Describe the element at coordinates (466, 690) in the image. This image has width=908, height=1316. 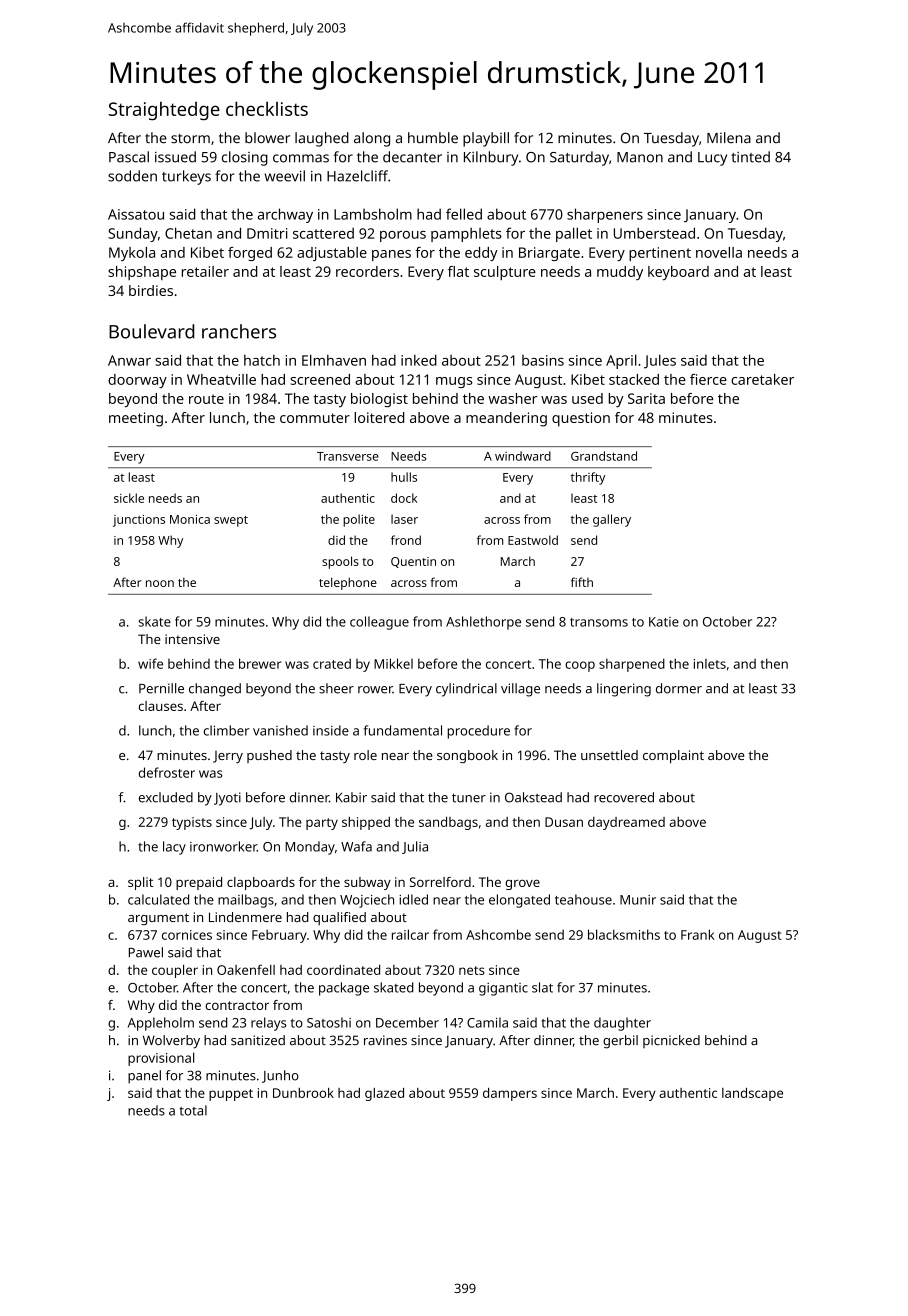
I see `cylindrical` at that location.
